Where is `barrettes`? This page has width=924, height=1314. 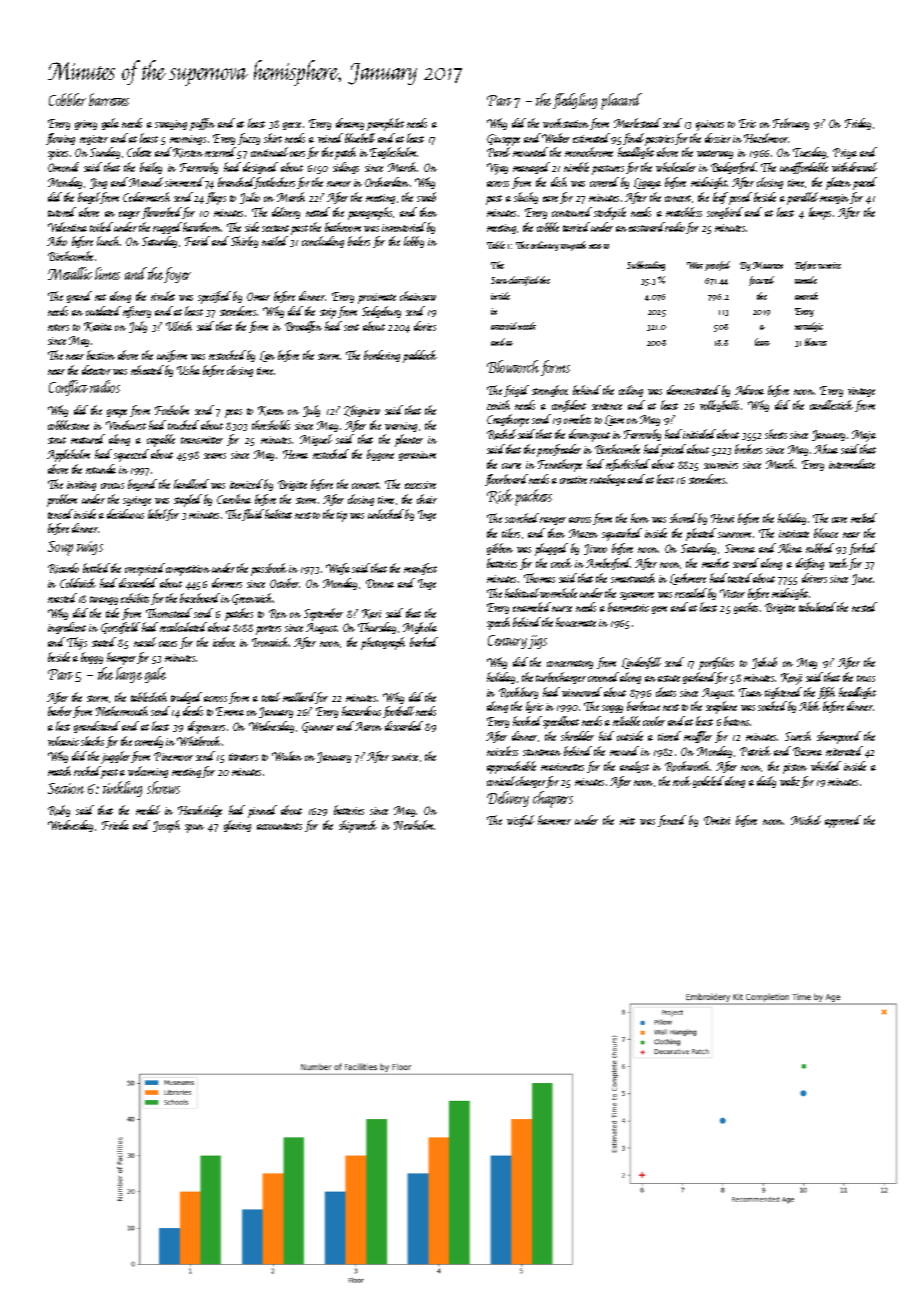 barrettes is located at coordinates (109, 99).
